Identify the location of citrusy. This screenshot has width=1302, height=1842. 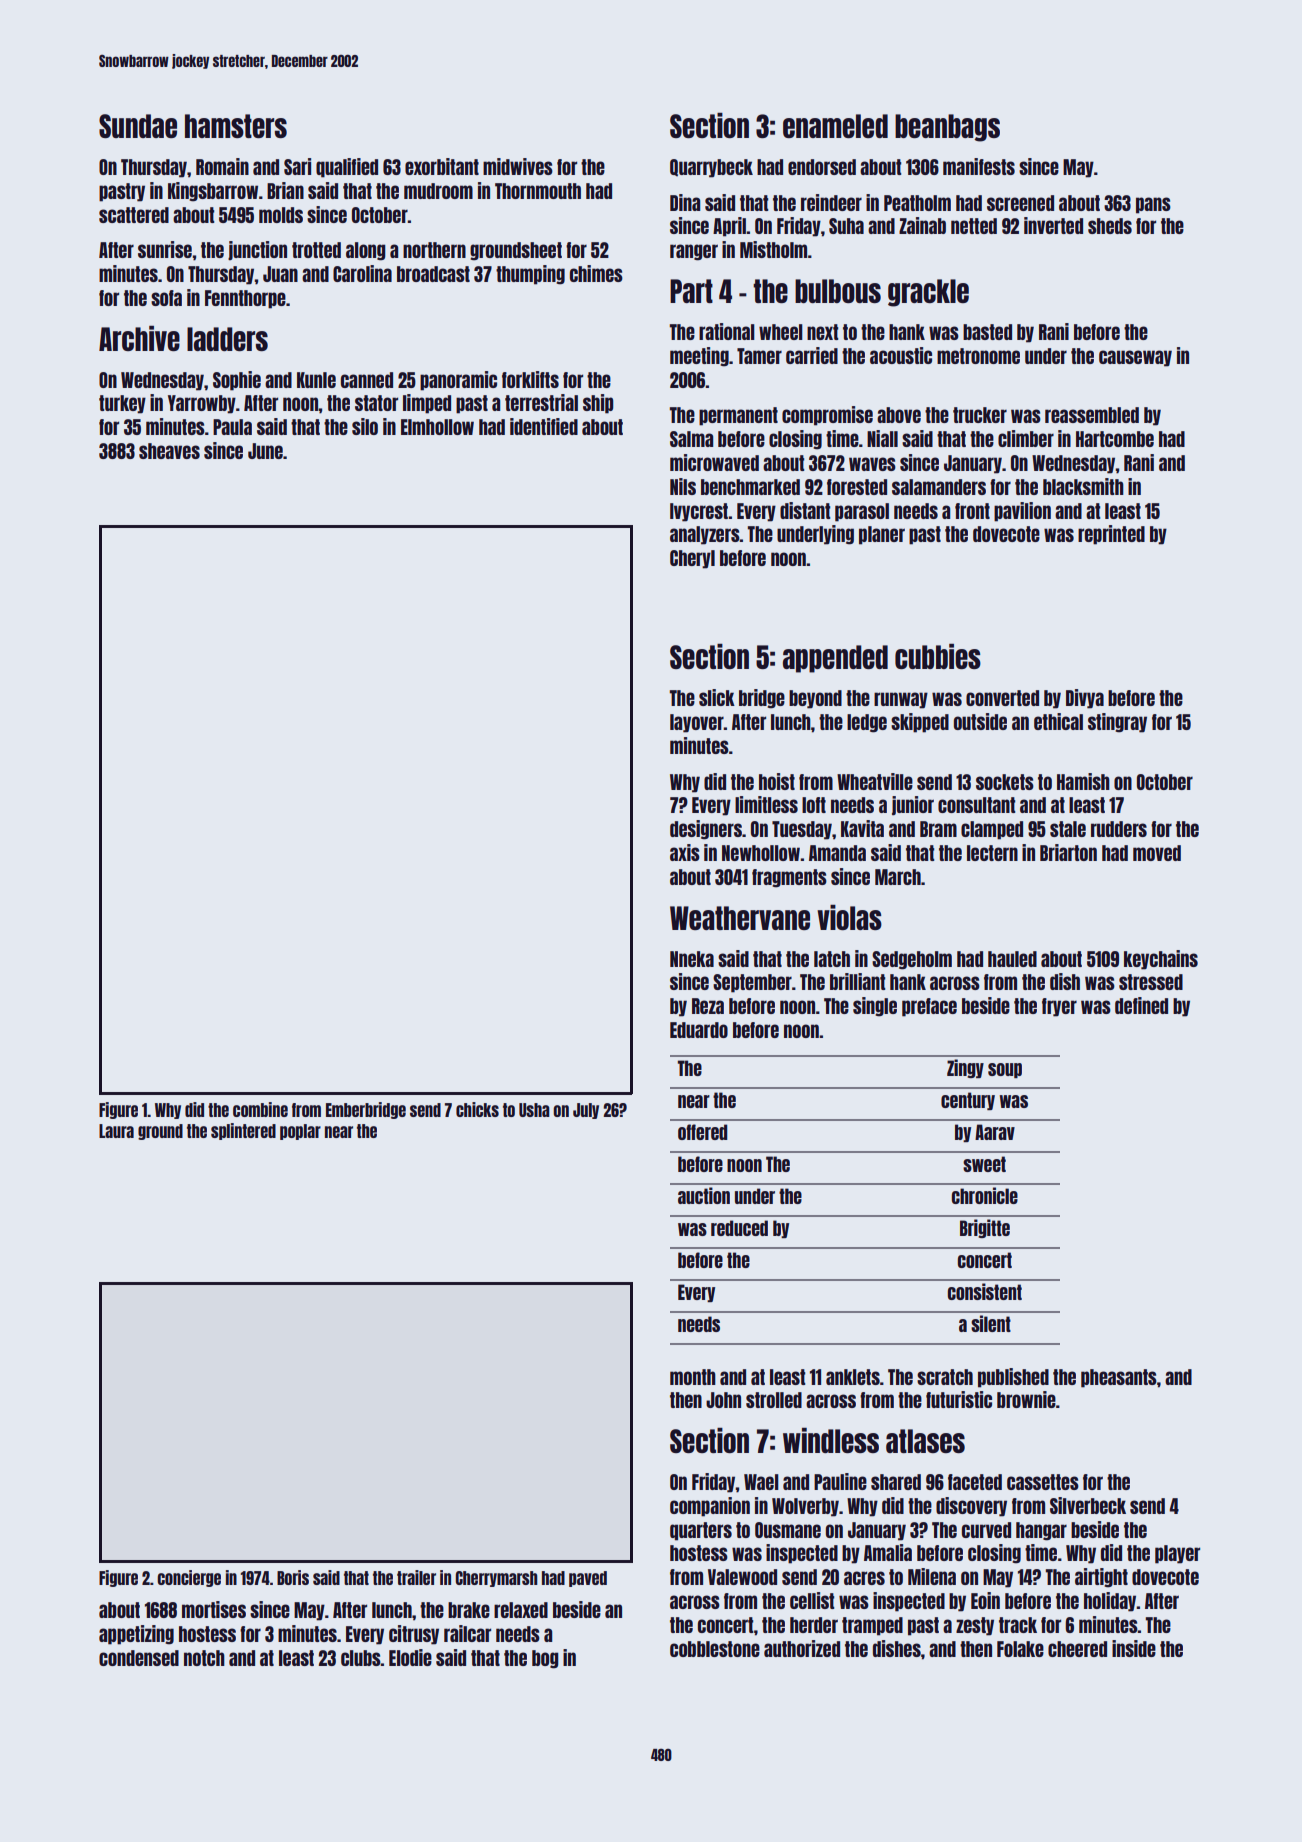
(414, 1635).
